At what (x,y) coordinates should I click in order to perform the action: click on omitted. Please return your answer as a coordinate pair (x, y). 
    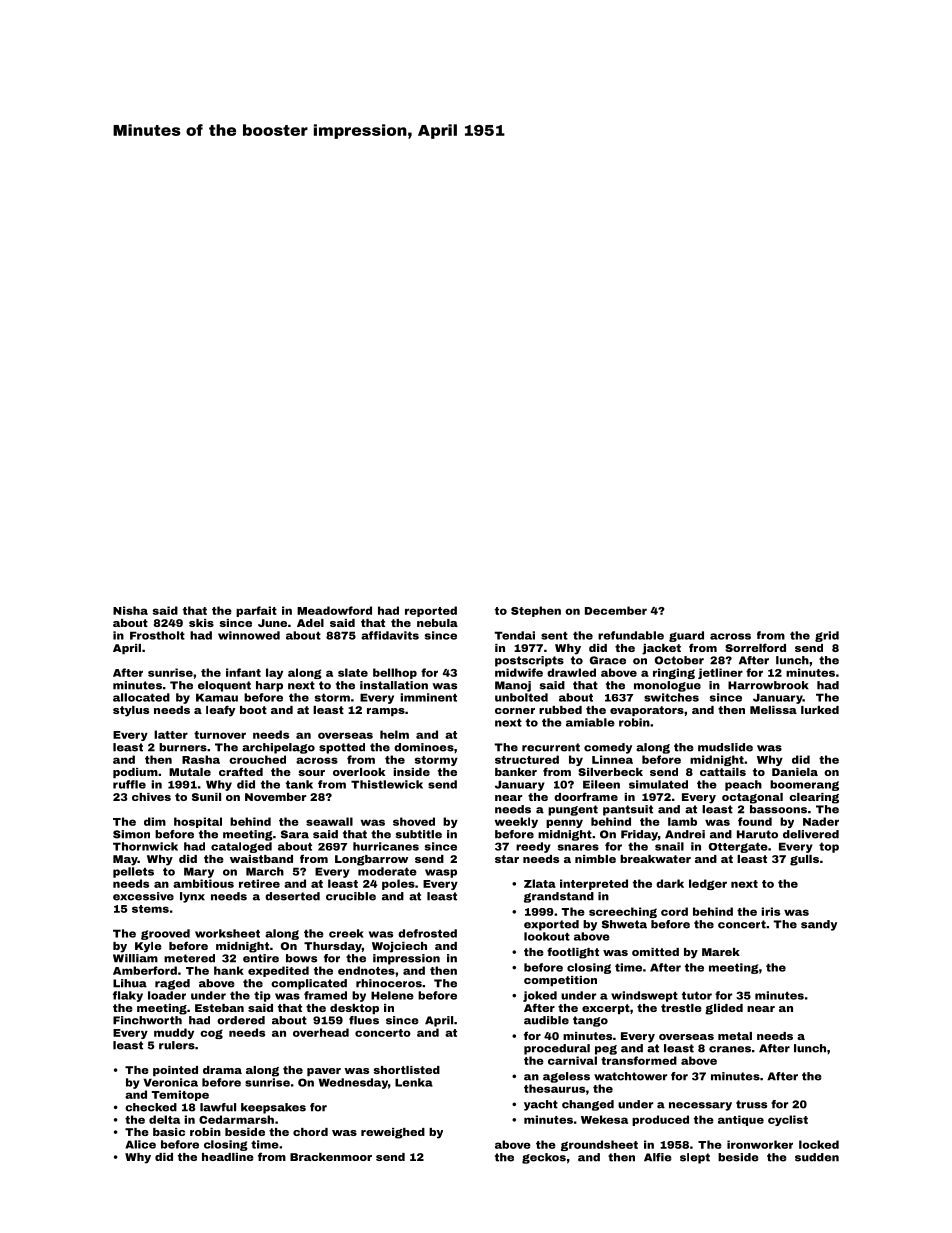
    Looking at the image, I should click on (655, 952).
